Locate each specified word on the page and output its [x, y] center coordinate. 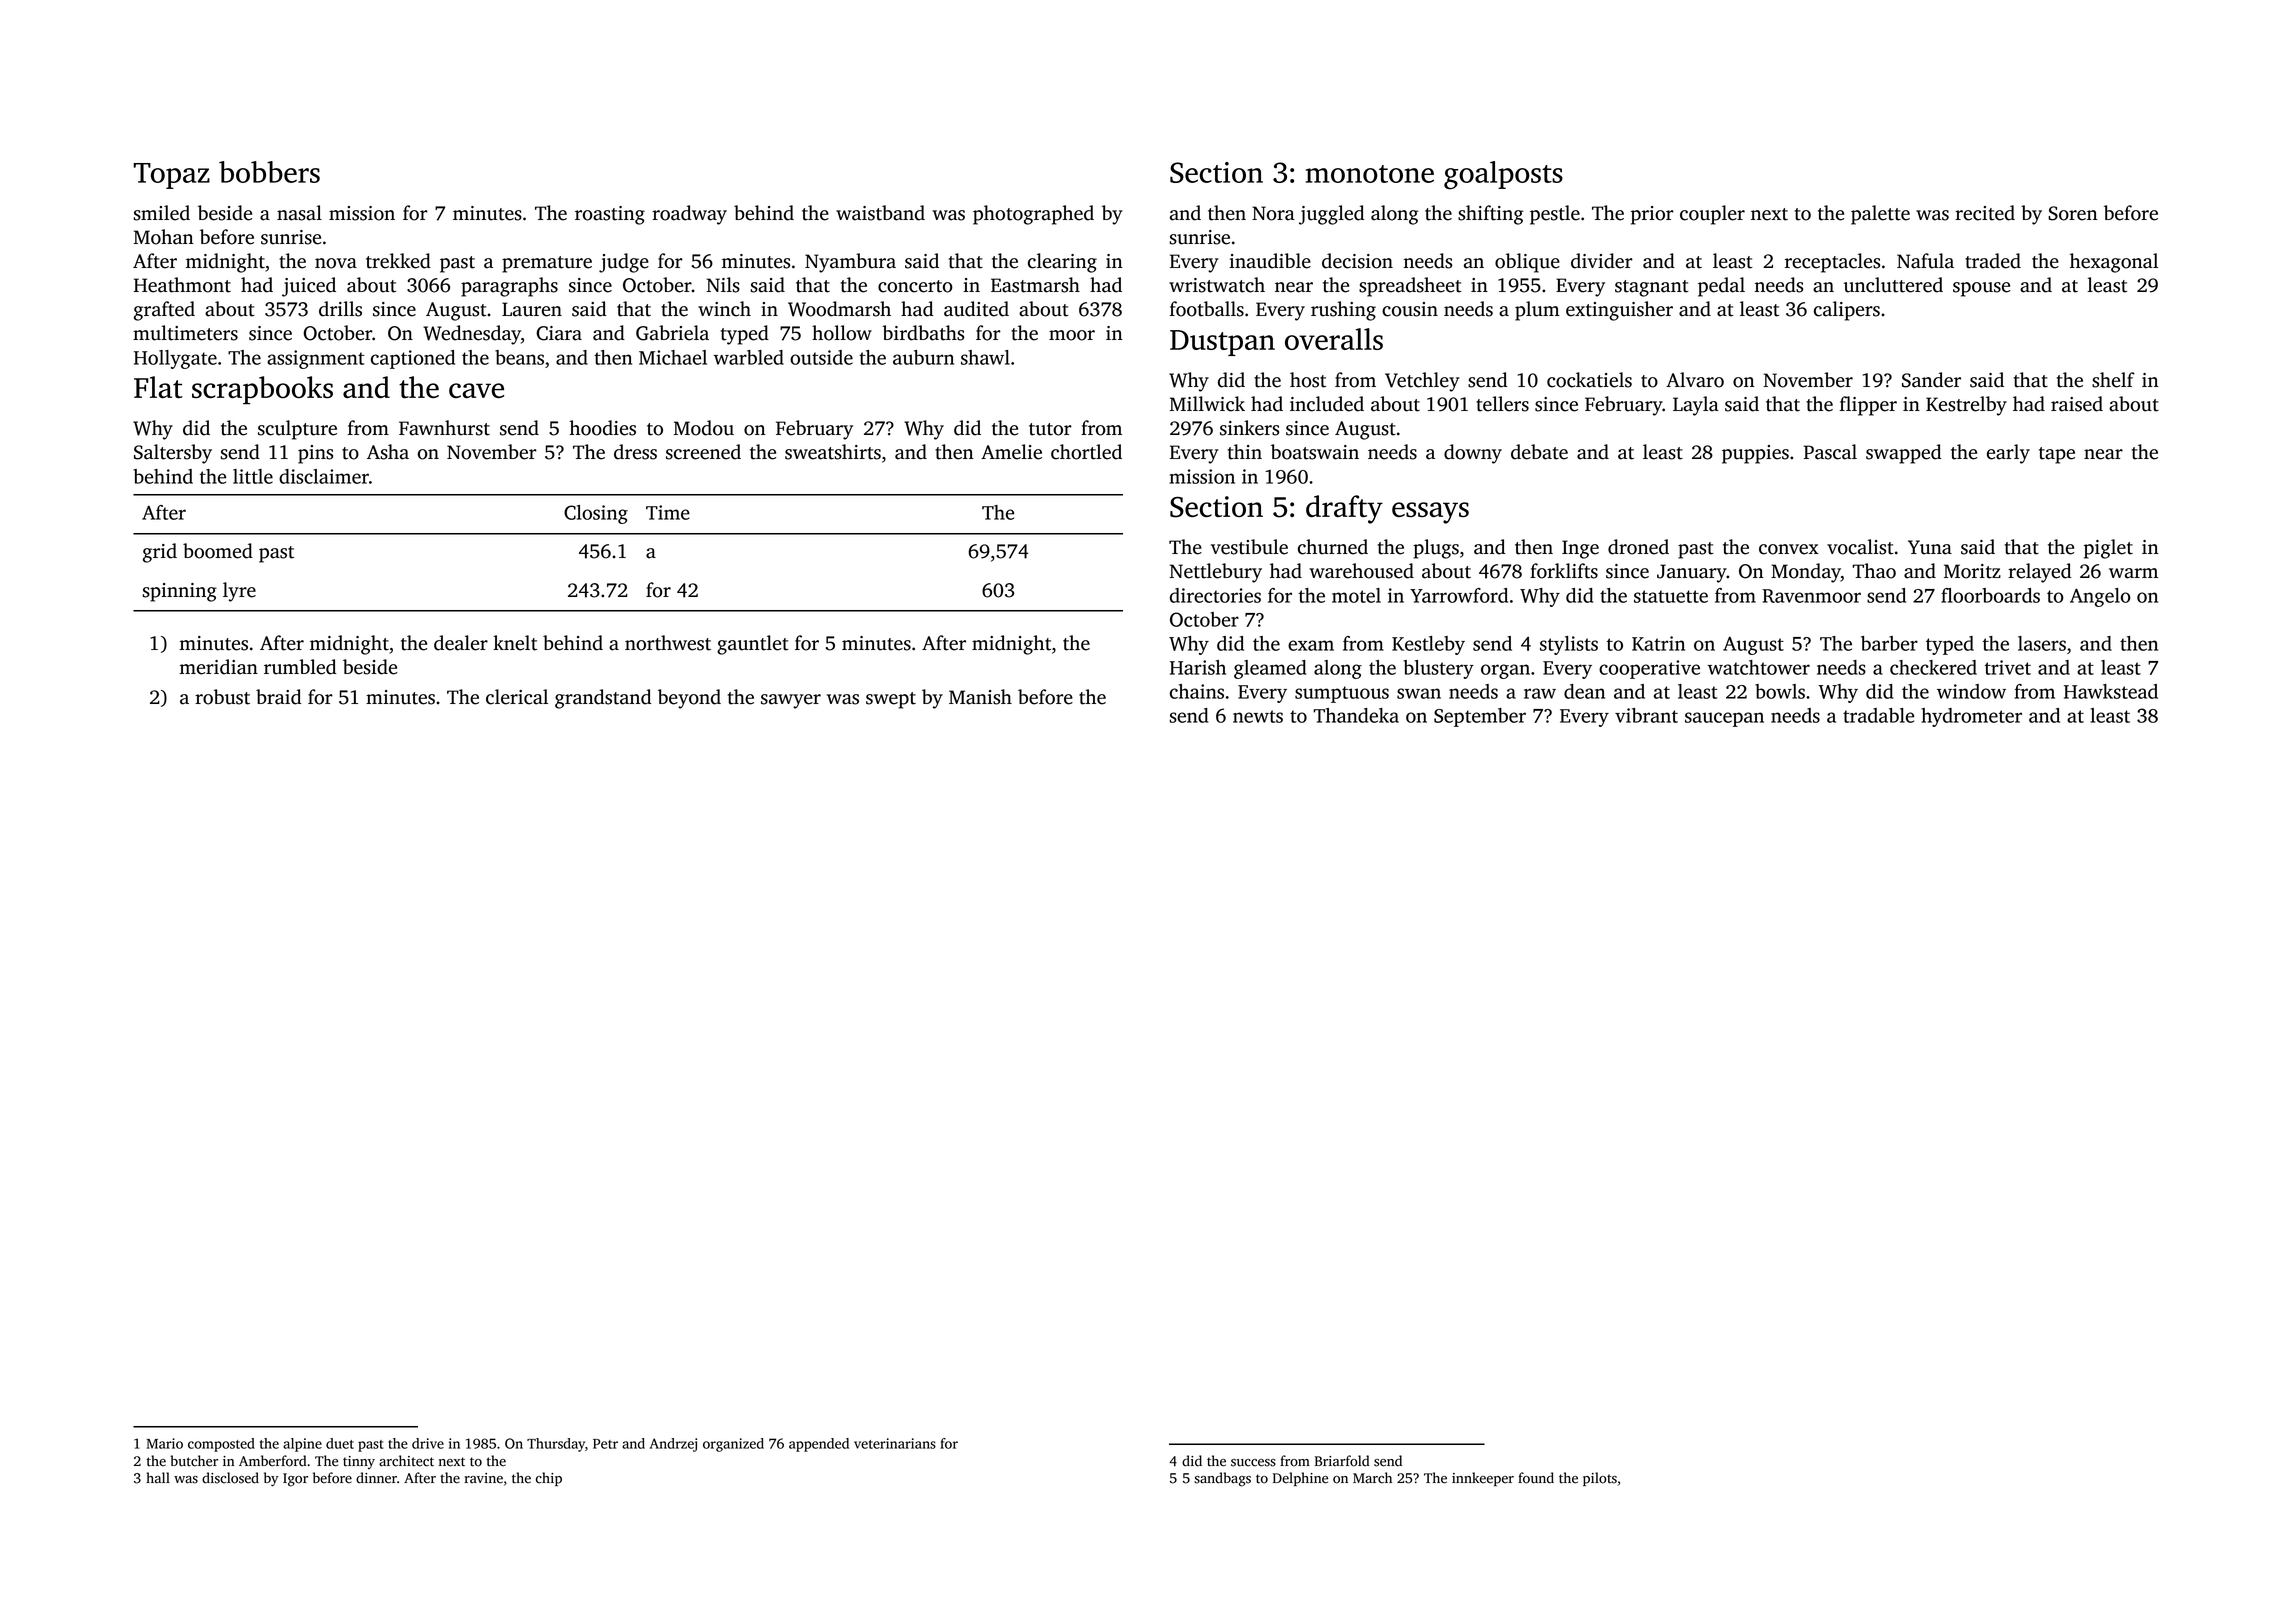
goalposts [1503, 175]
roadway [689, 215]
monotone [1370, 174]
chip [549, 1479]
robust [222, 697]
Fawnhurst [444, 428]
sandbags [1222, 1479]
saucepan [1724, 719]
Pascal [1830, 452]
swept [891, 700]
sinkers [1249, 428]
